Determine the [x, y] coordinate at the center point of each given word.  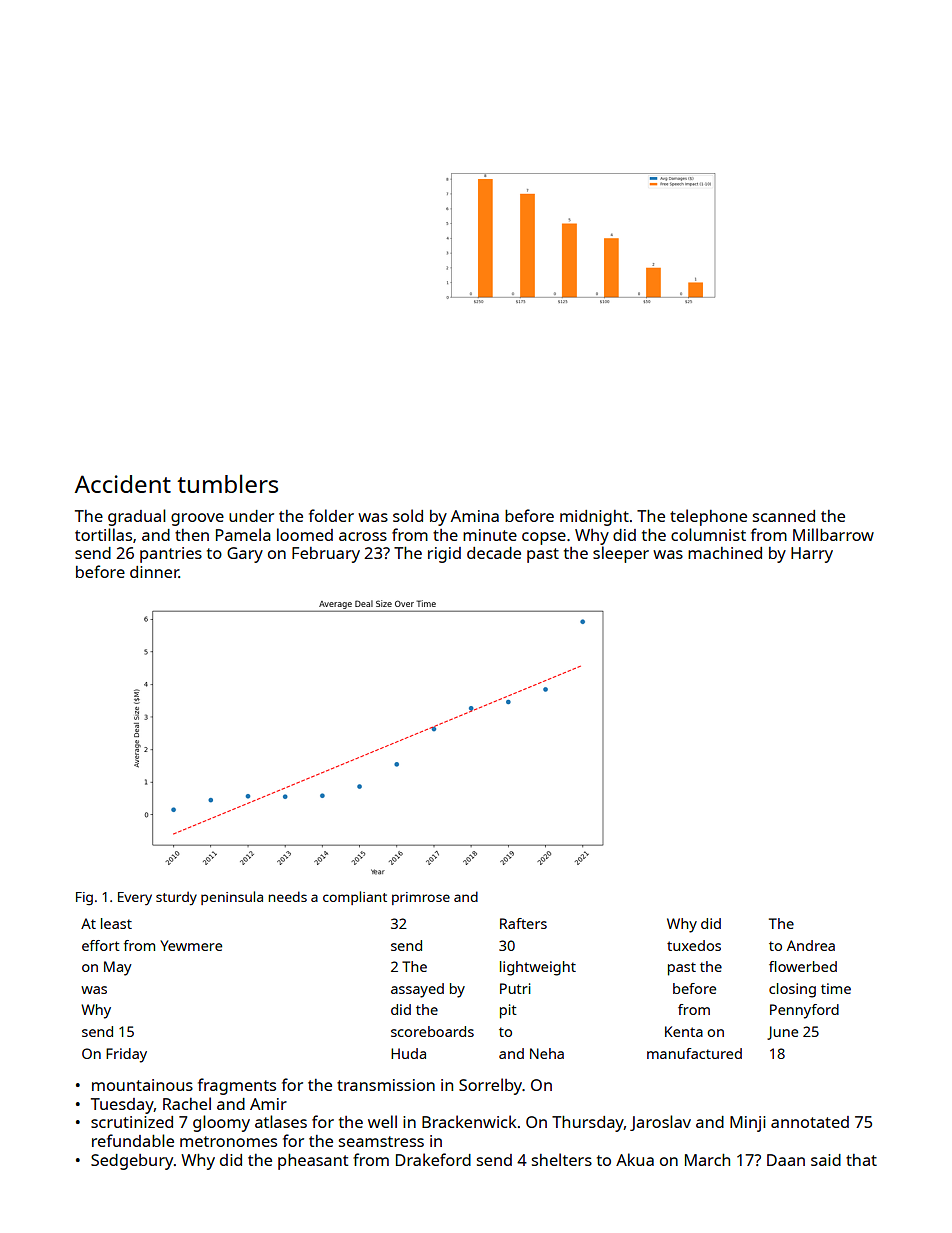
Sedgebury [132, 1162]
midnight [594, 518]
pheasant [313, 1162]
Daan [786, 1160]
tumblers [228, 483]
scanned [784, 516]
